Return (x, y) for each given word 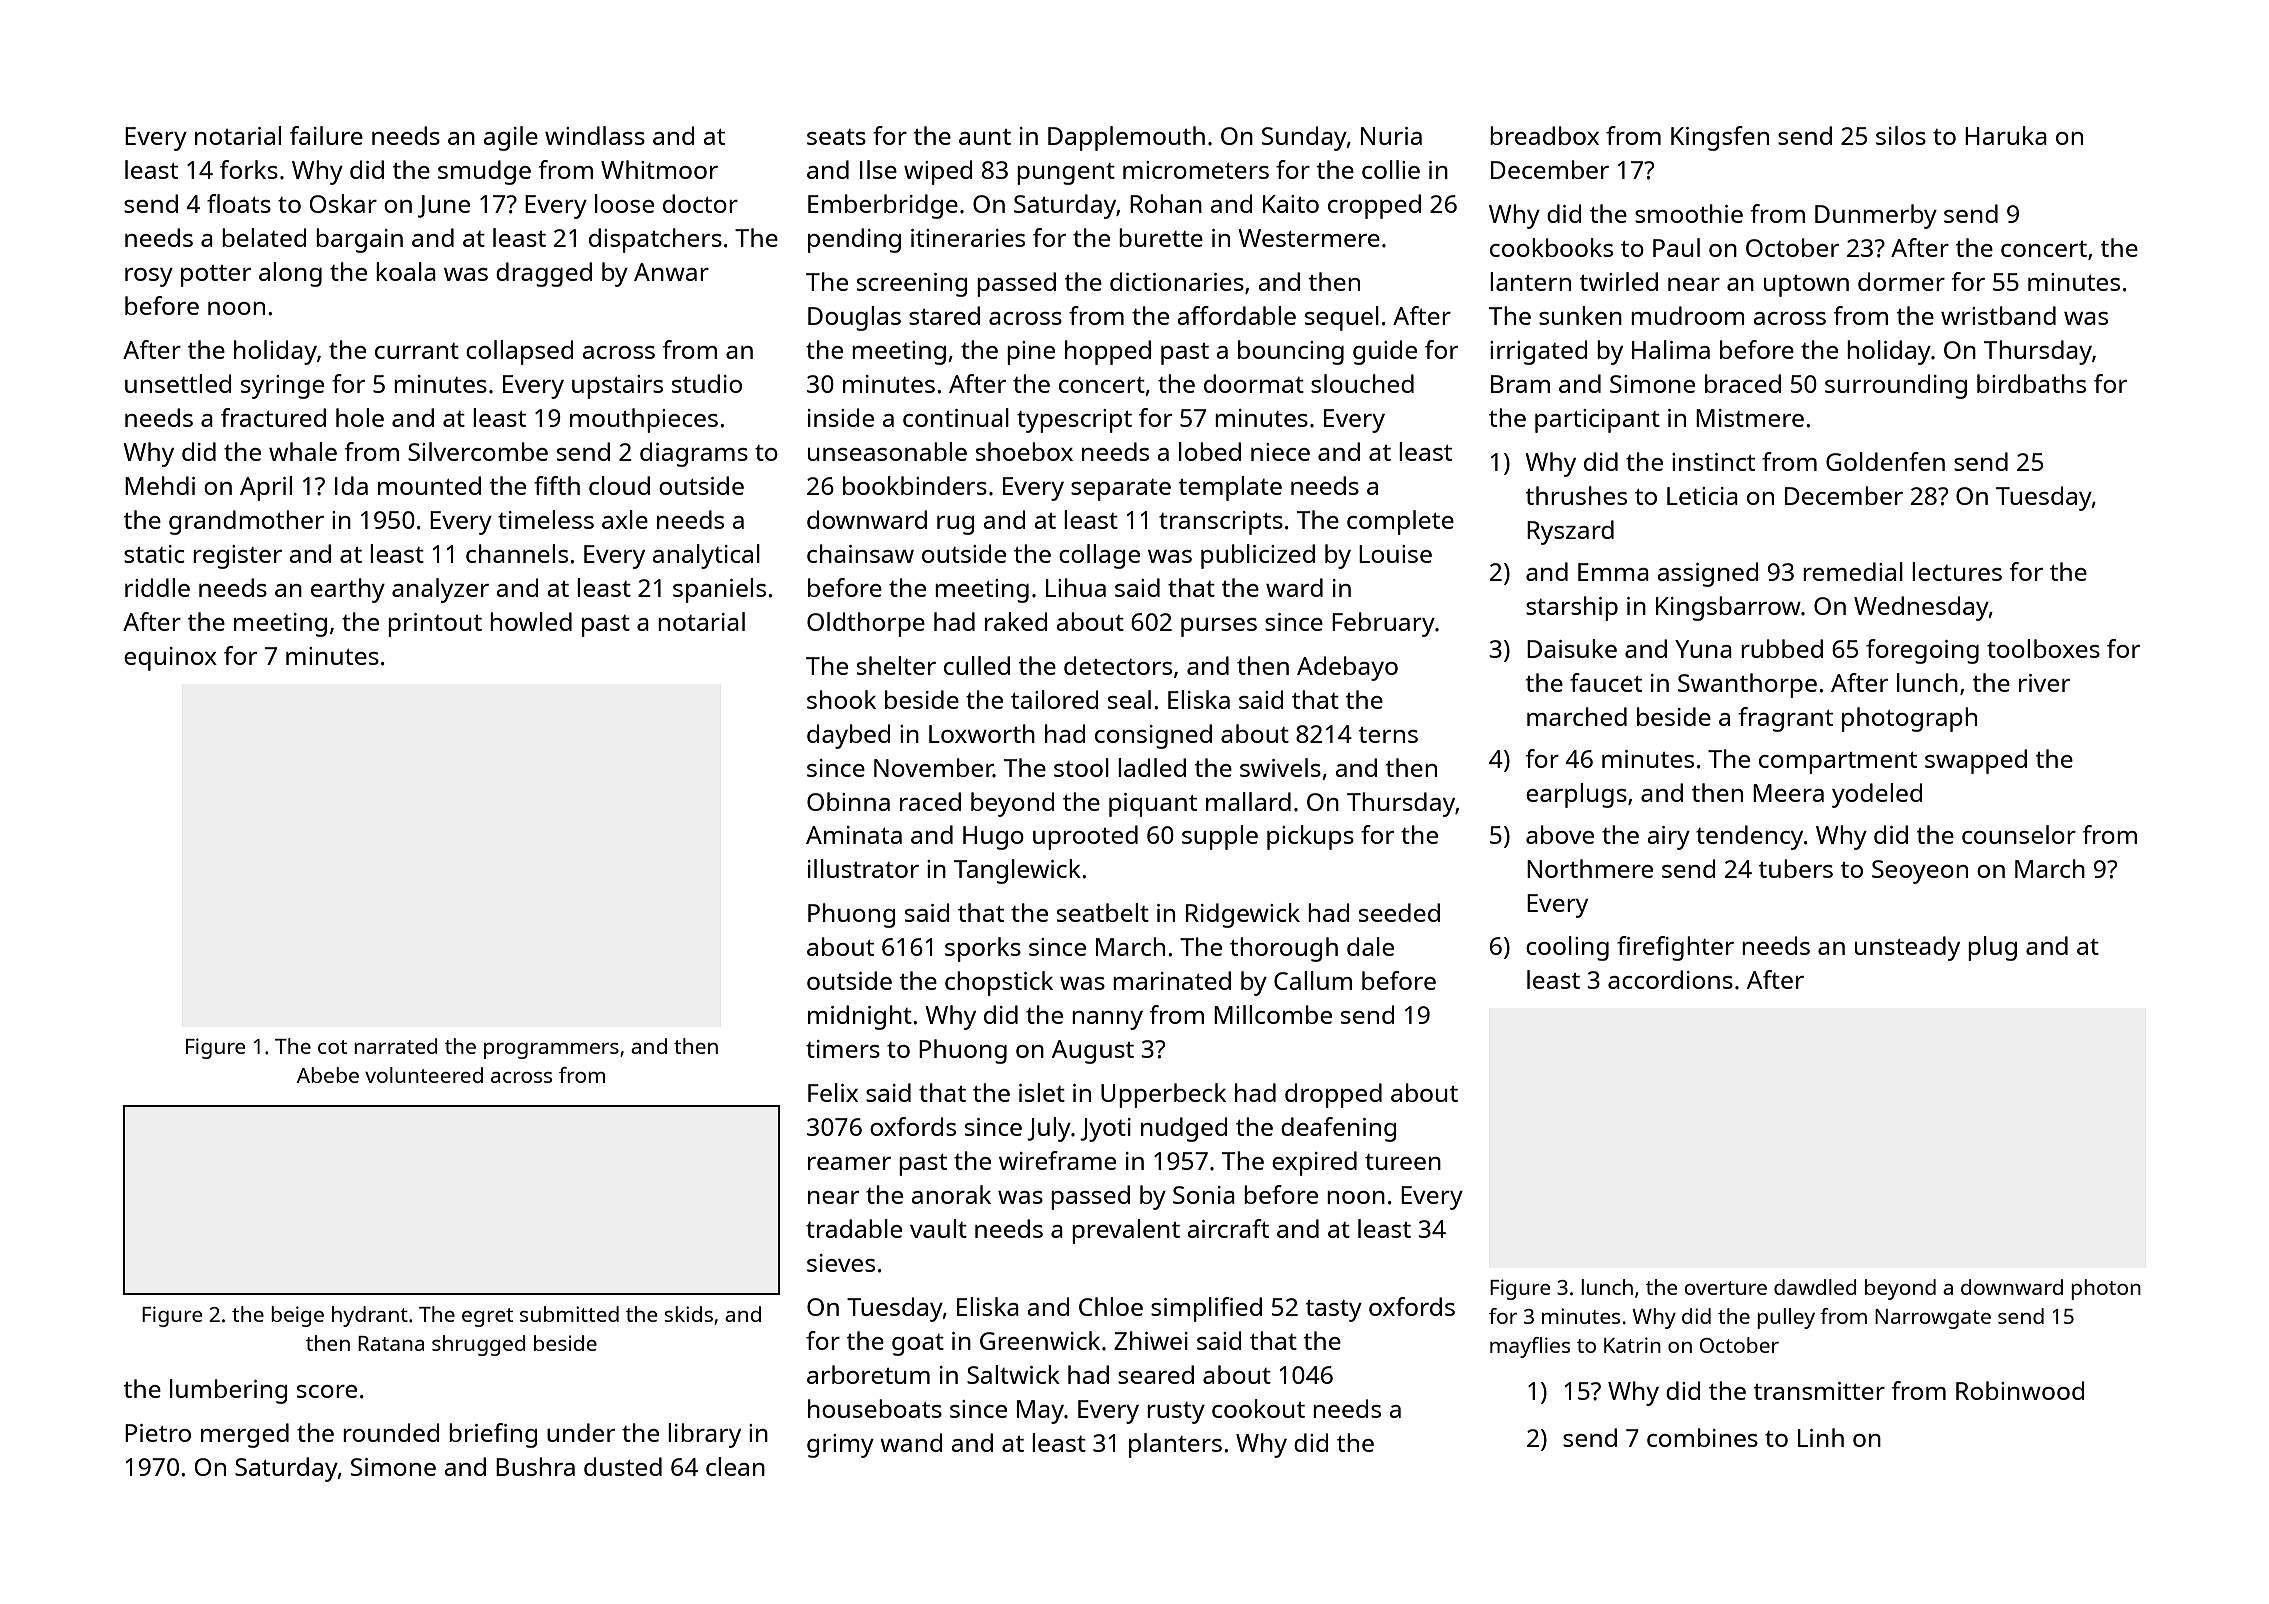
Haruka (2006, 135)
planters (1175, 1445)
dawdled (1815, 1287)
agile (510, 138)
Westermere (1309, 238)
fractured (273, 417)
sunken (1580, 315)
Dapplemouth (1126, 138)
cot (332, 1047)
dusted (623, 1466)
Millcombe (1273, 1014)
